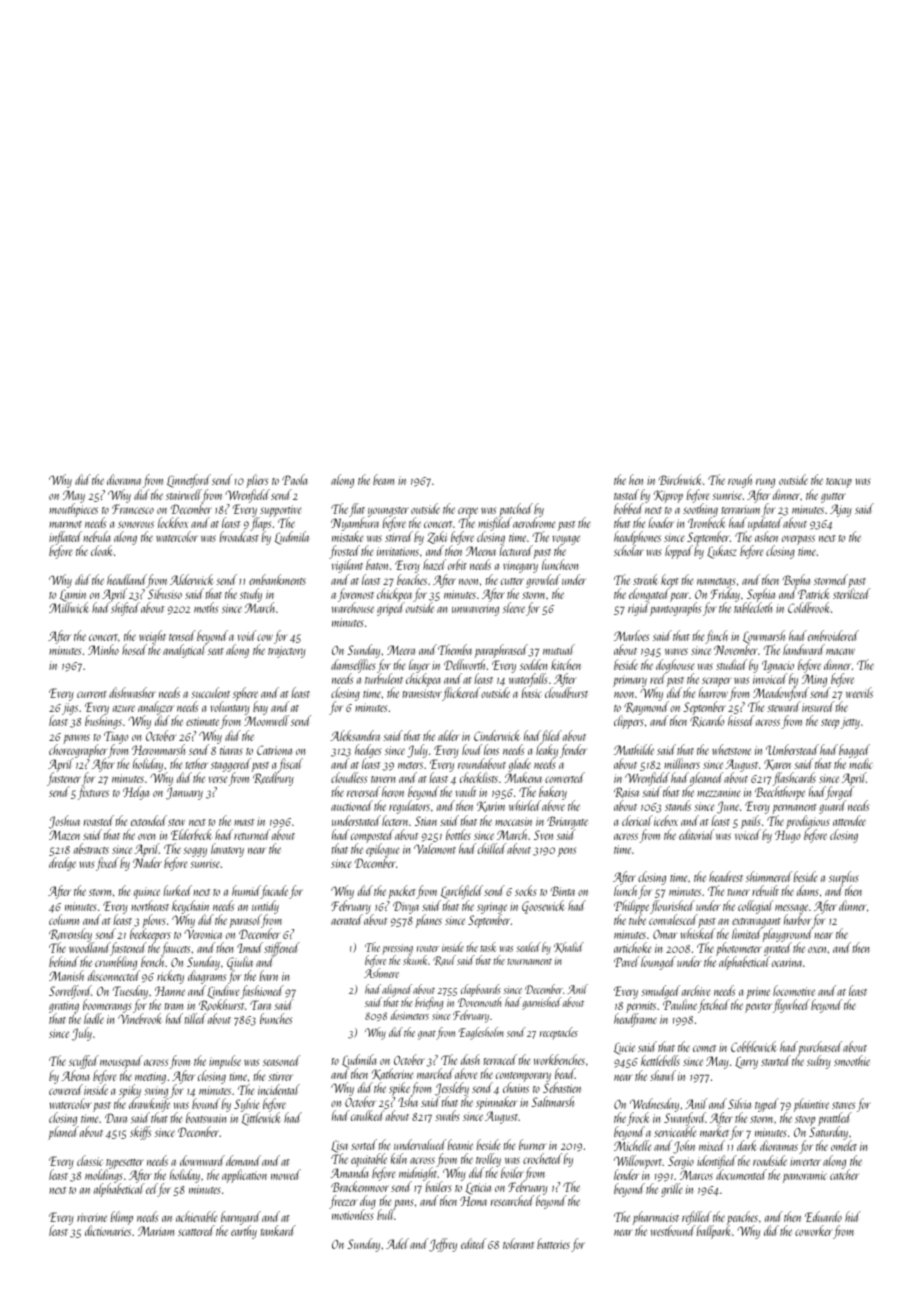 This screenshot has width=924, height=1308. What do you see at coordinates (154, 921) in the screenshot?
I see `plows` at bounding box center [154, 921].
